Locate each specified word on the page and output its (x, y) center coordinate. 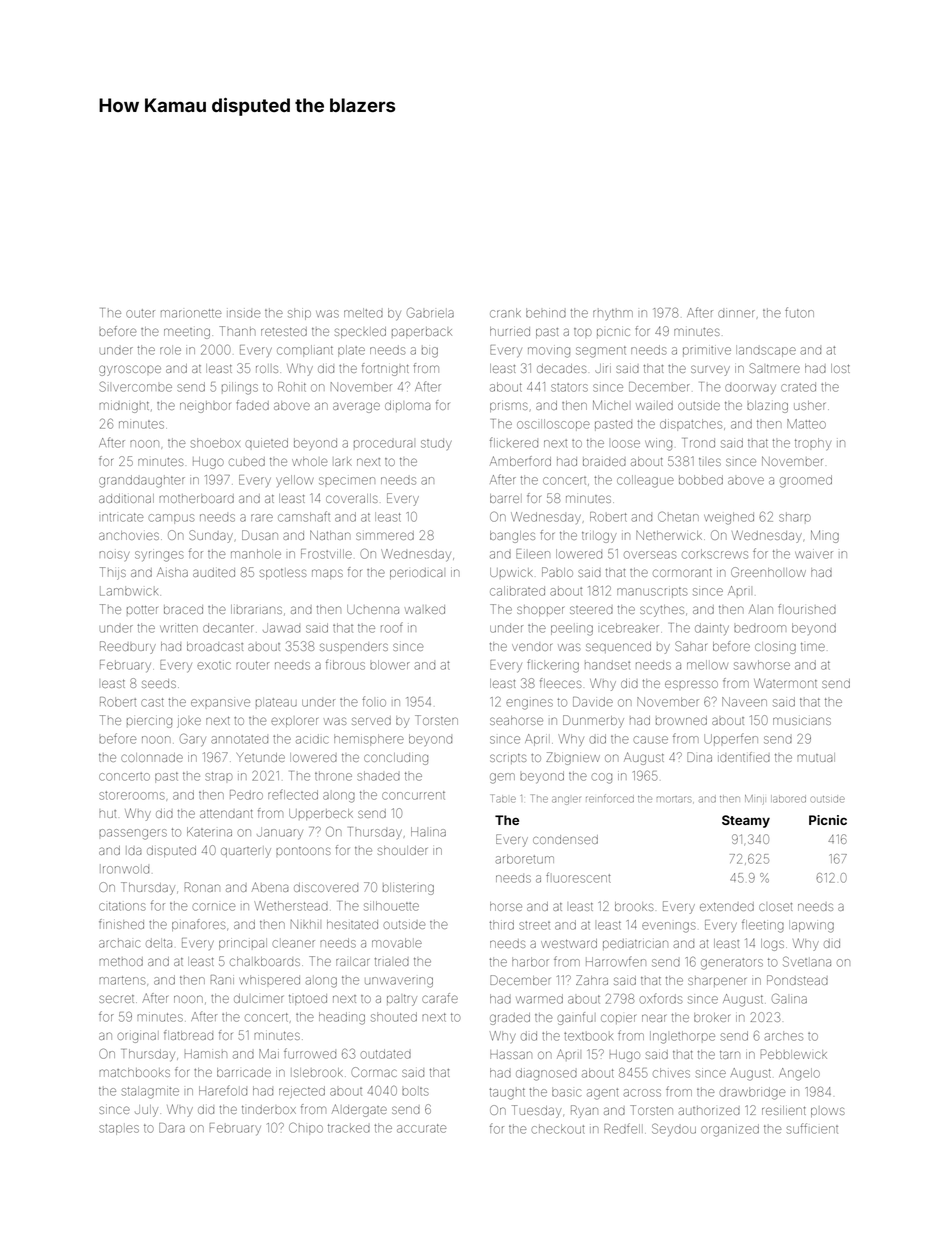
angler (566, 800)
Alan (761, 609)
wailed (654, 405)
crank (505, 313)
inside (243, 314)
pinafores (199, 925)
